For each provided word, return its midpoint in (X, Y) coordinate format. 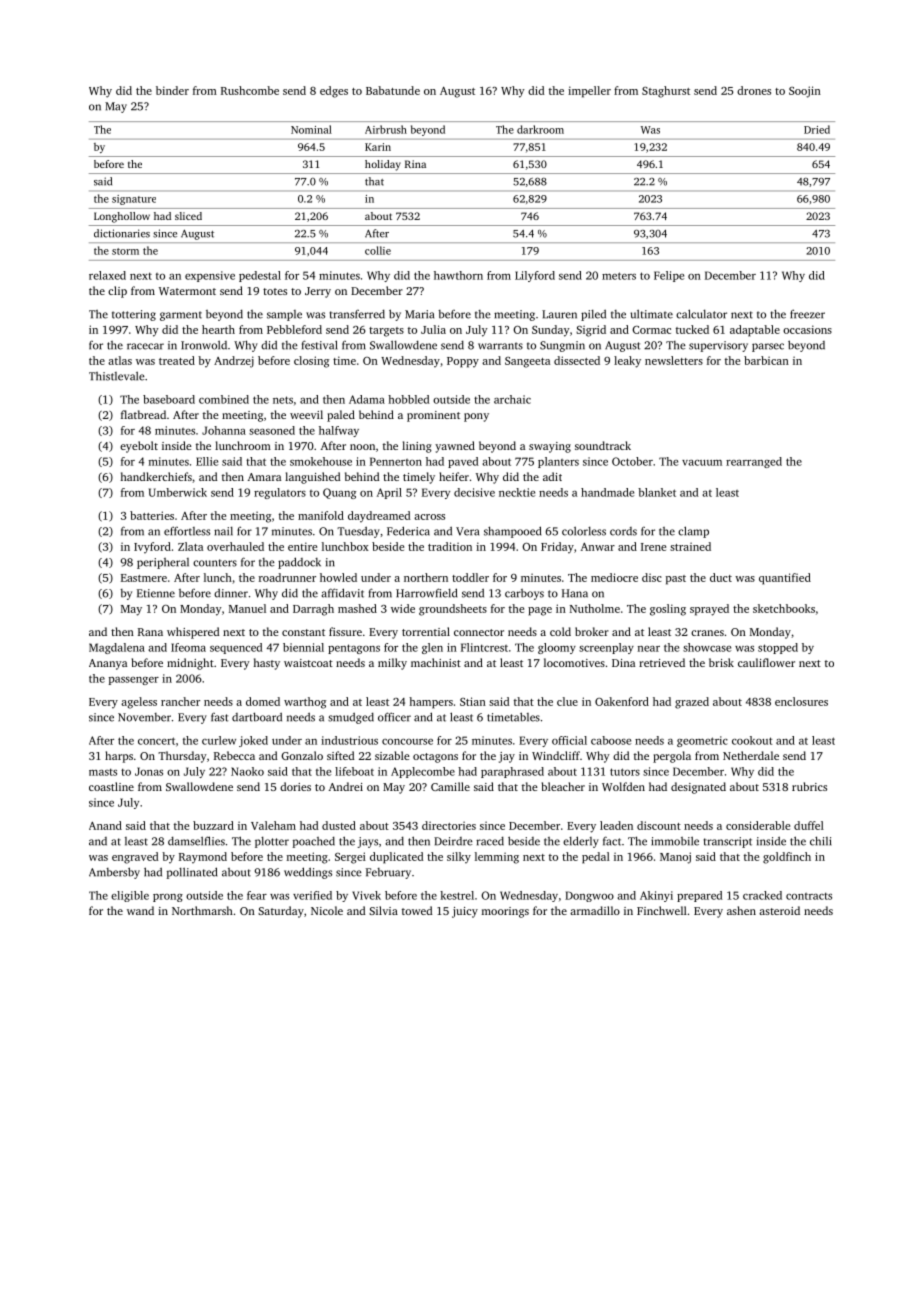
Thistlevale (117, 376)
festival (319, 345)
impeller (589, 92)
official (569, 740)
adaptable (755, 331)
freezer (807, 314)
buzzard (213, 825)
